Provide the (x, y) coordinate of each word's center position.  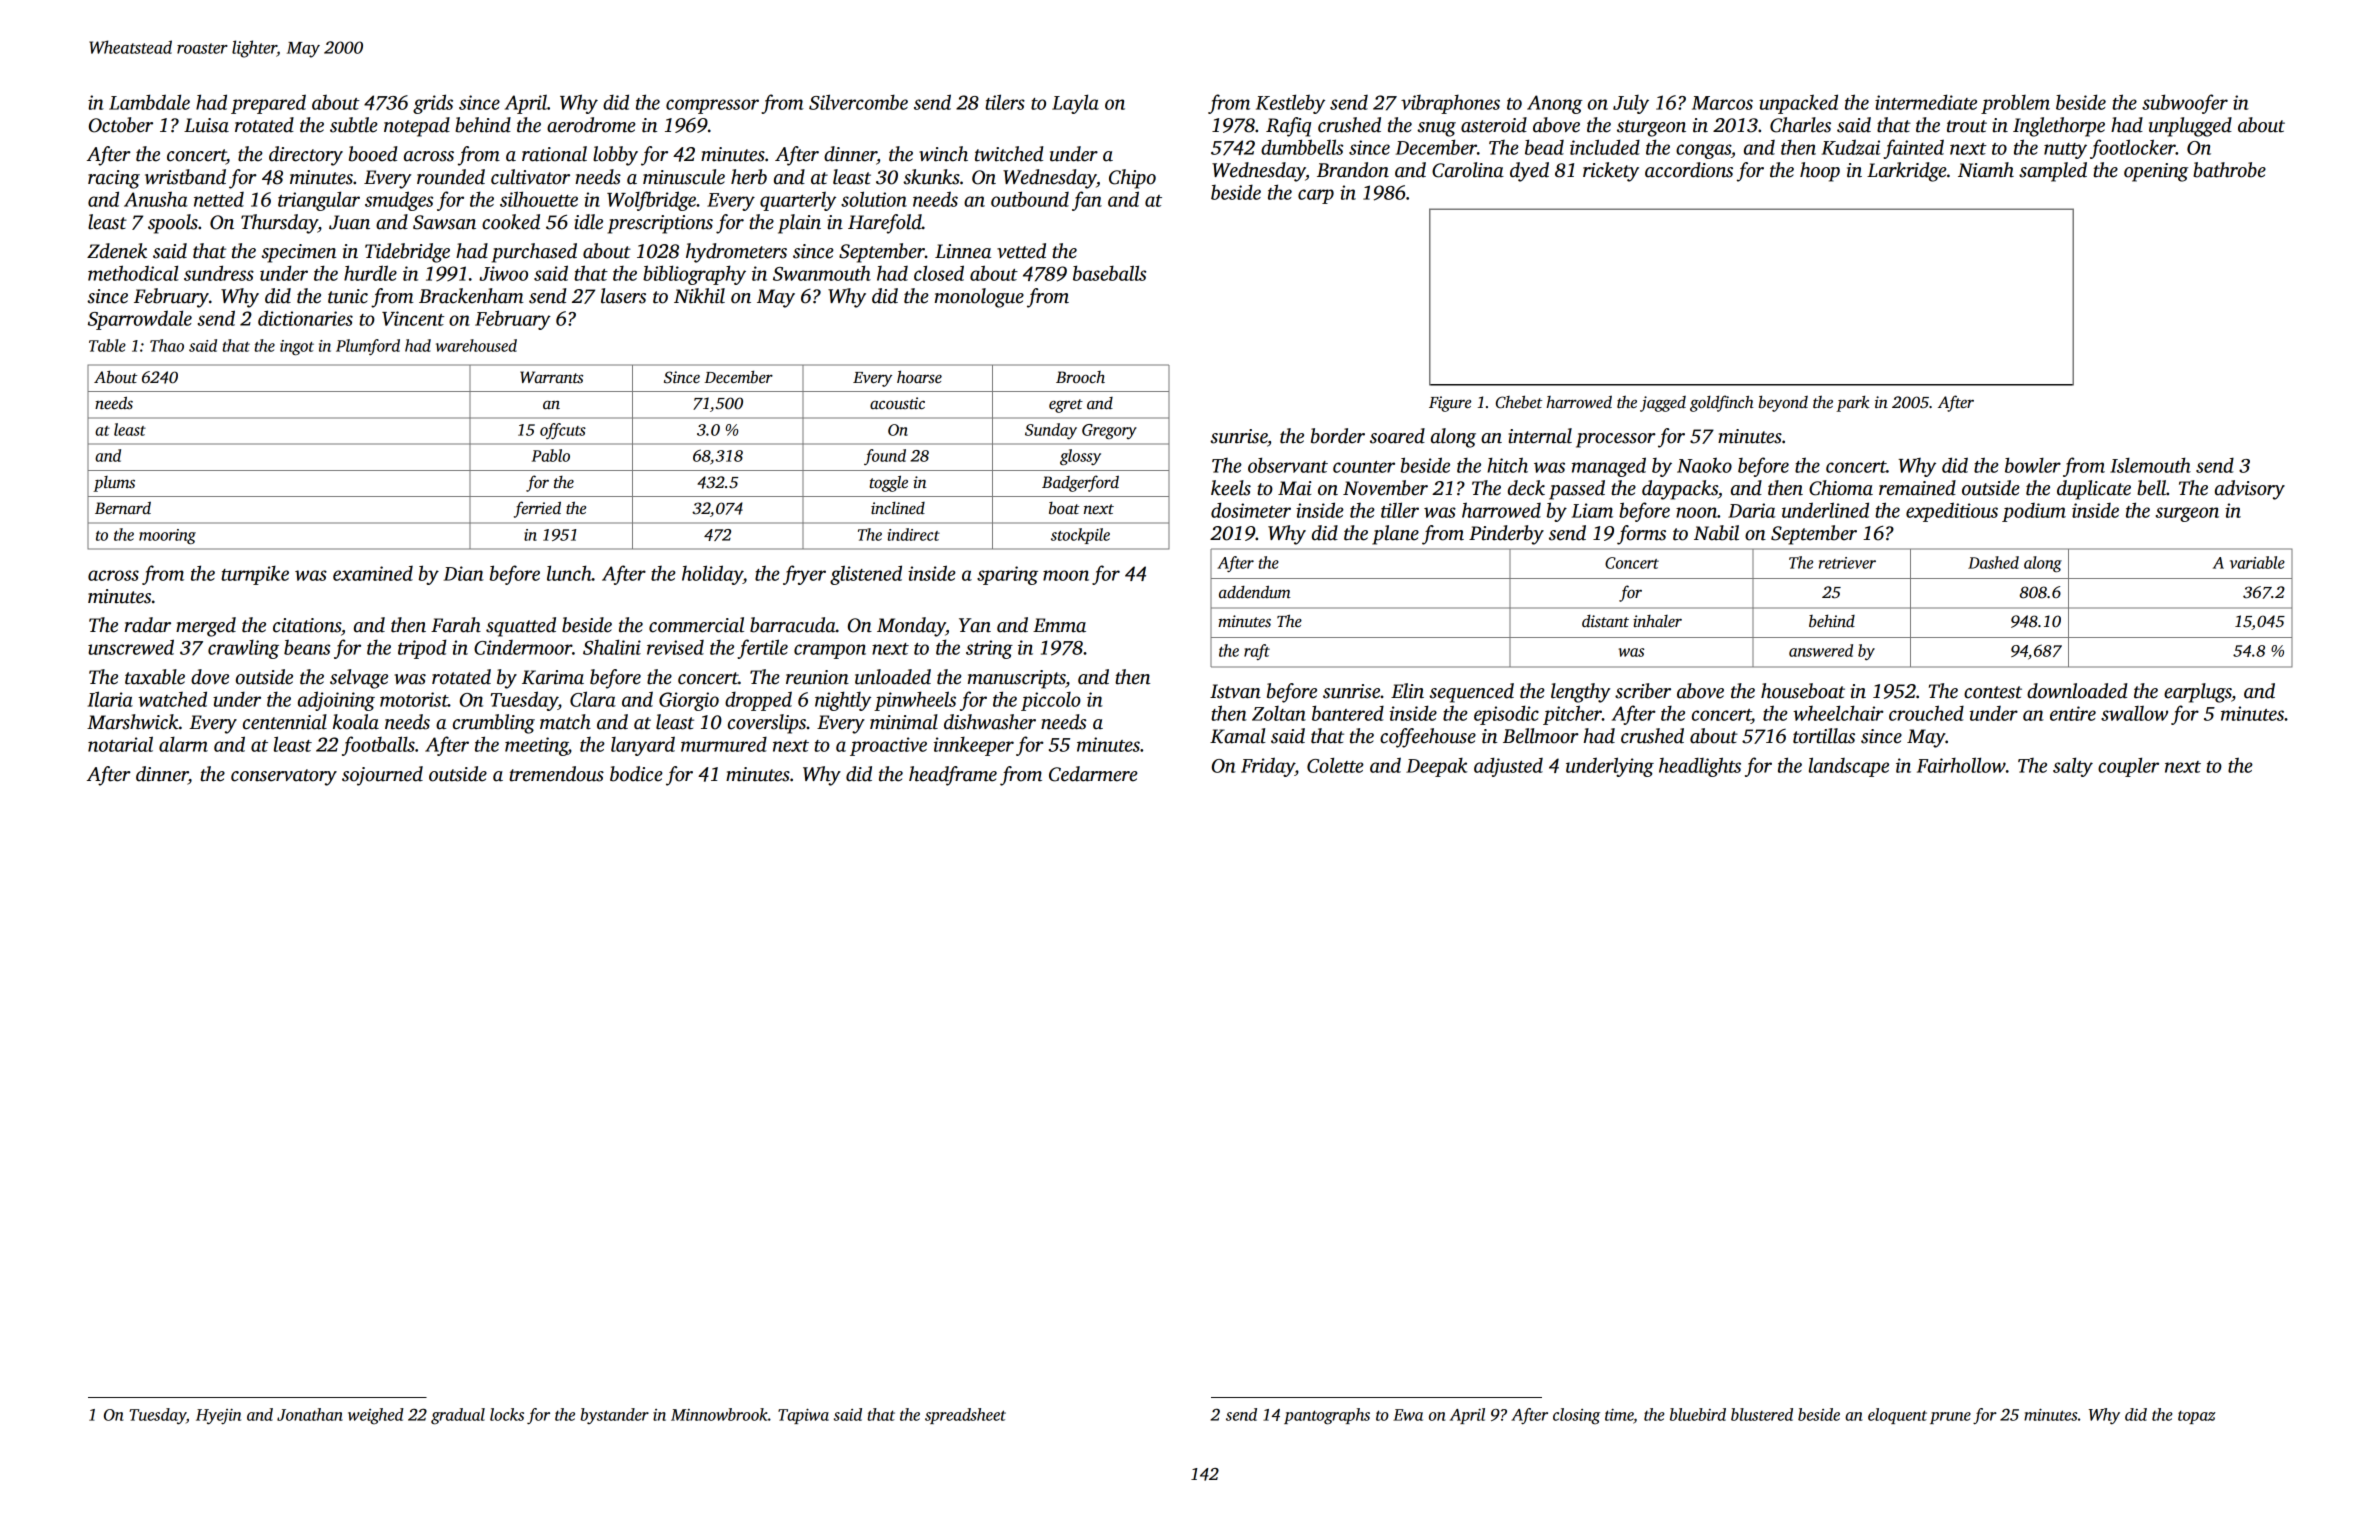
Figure (1450, 404)
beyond (1783, 404)
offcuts (563, 431)
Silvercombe (858, 102)
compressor (712, 106)
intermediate (1926, 102)
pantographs (1327, 1416)
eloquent (1897, 1416)
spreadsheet (965, 1416)
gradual (458, 1416)
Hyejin (218, 1417)
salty (2073, 767)
